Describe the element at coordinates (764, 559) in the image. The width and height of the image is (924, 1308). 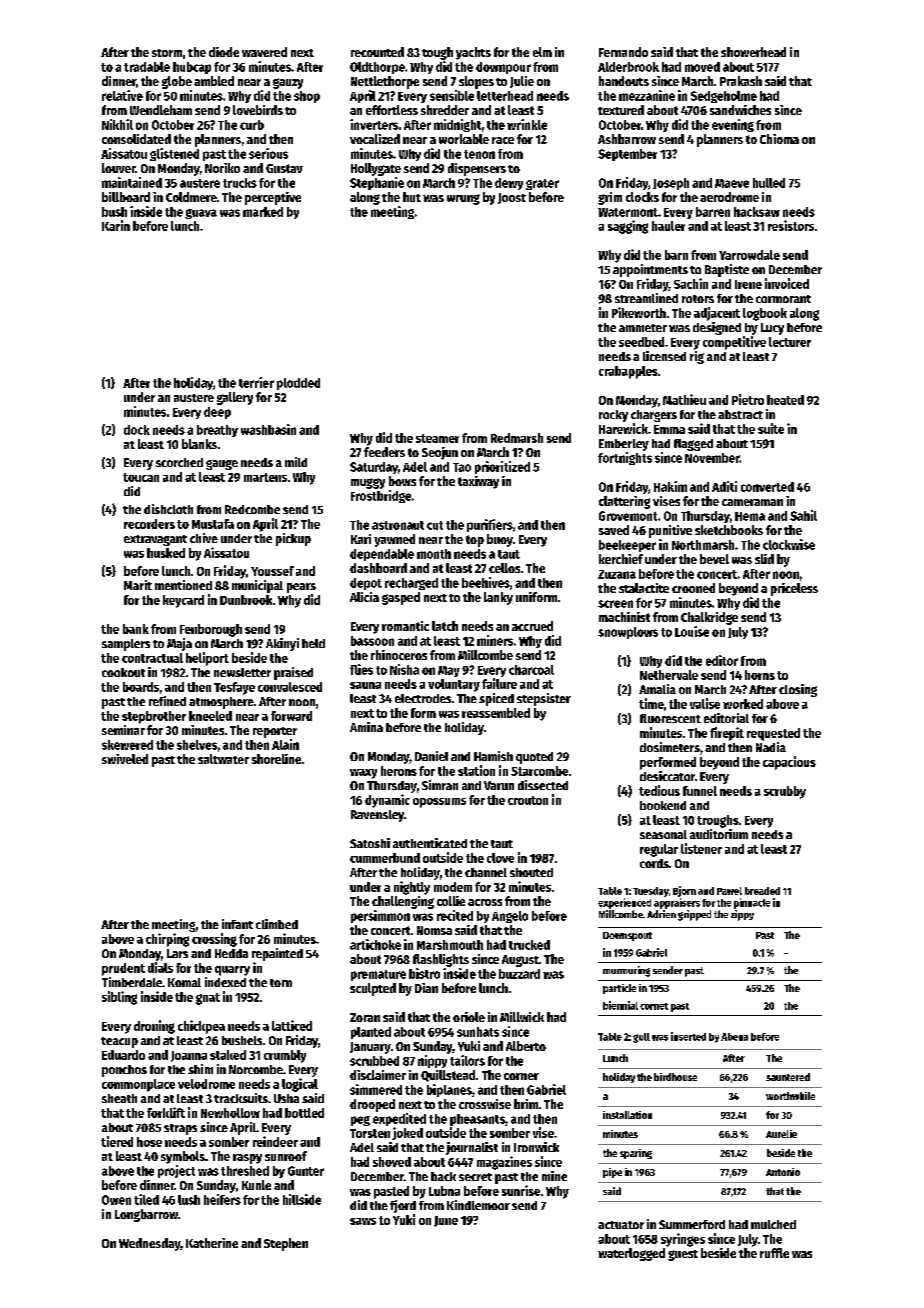
I see `slid` at that location.
